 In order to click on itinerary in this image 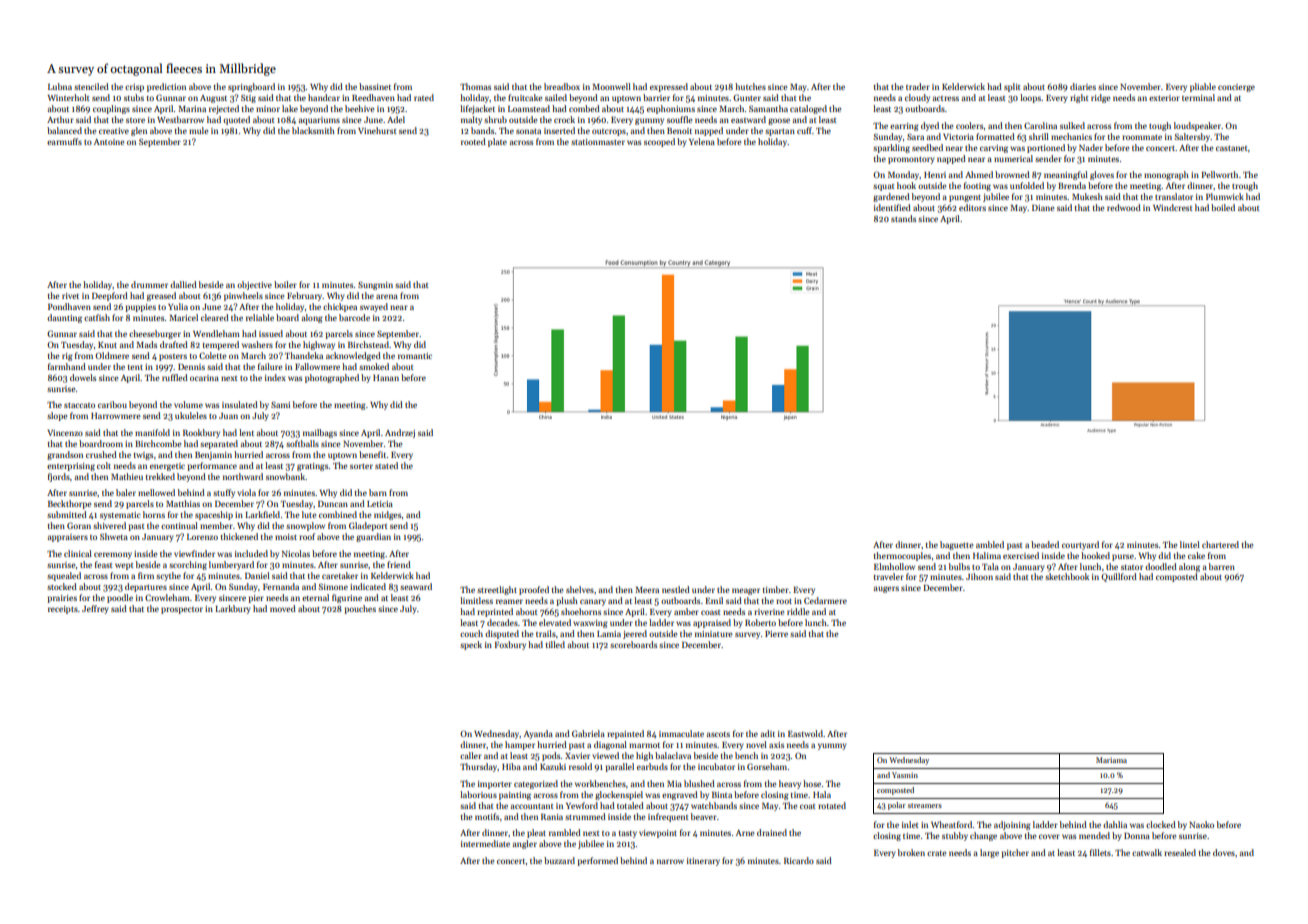, I will do `click(703, 862)`.
